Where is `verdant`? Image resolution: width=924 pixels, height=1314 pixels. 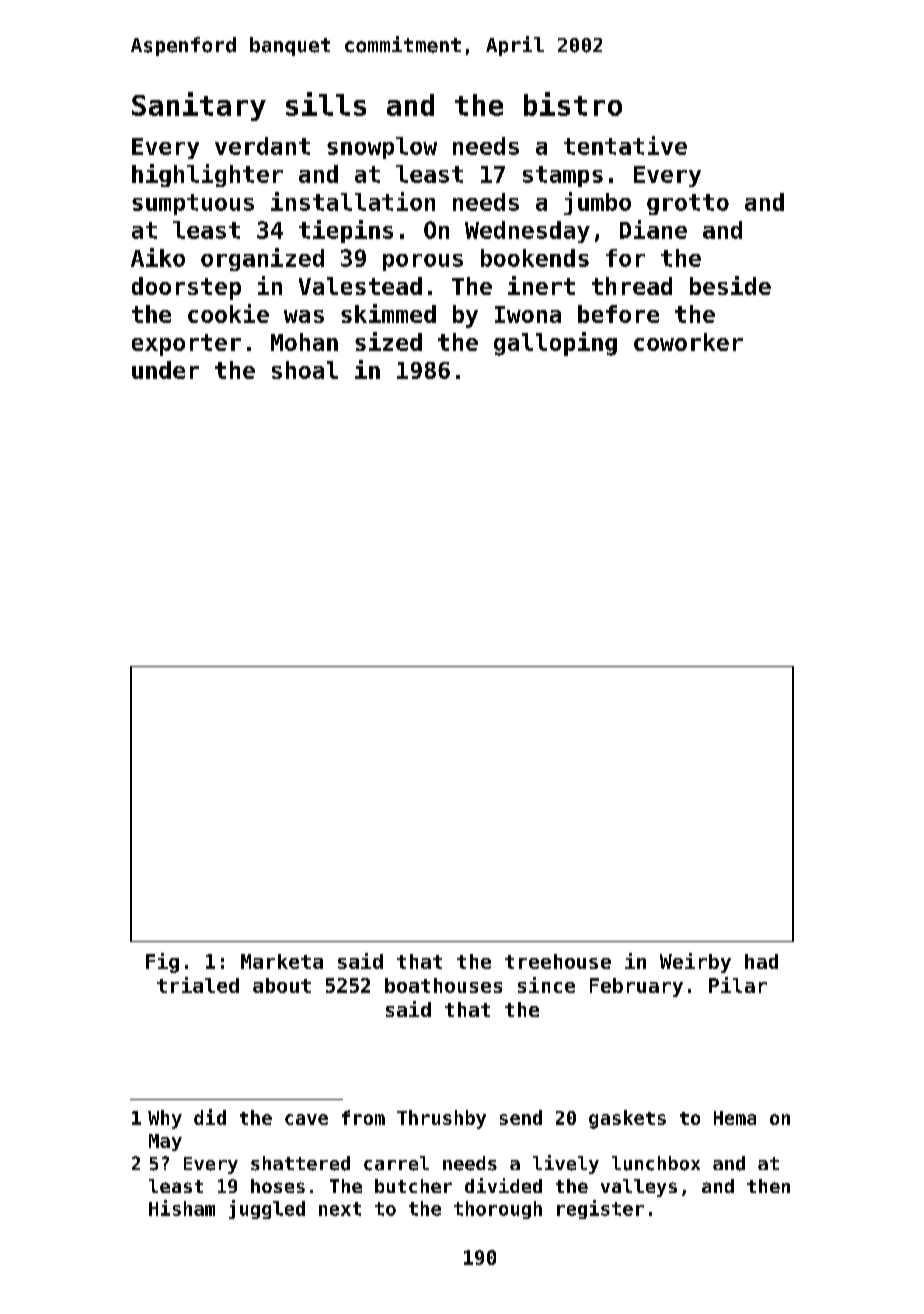
verdant is located at coordinates (262, 146).
